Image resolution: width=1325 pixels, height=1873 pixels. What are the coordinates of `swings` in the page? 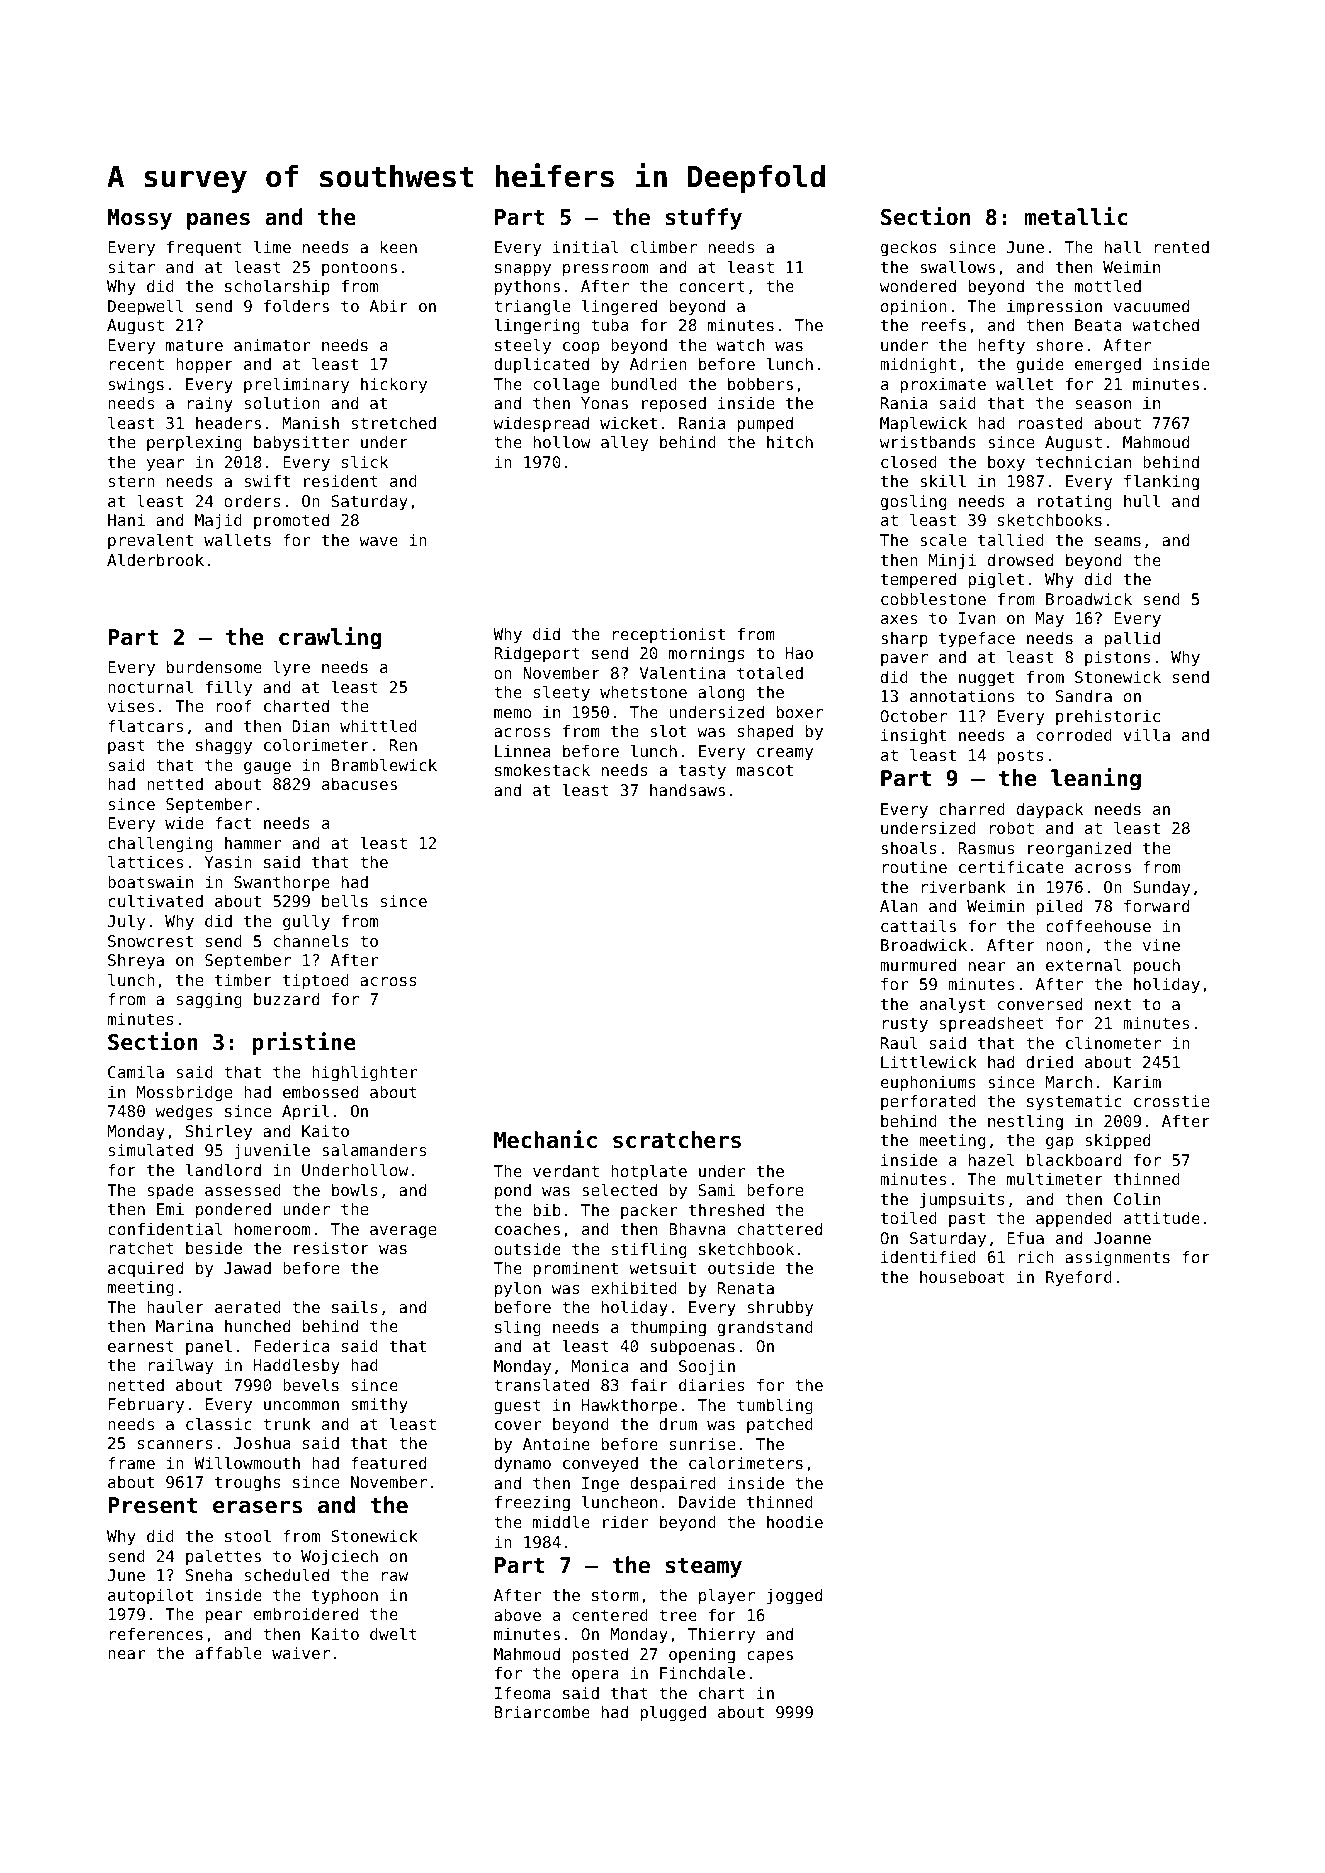 It's located at (136, 385).
